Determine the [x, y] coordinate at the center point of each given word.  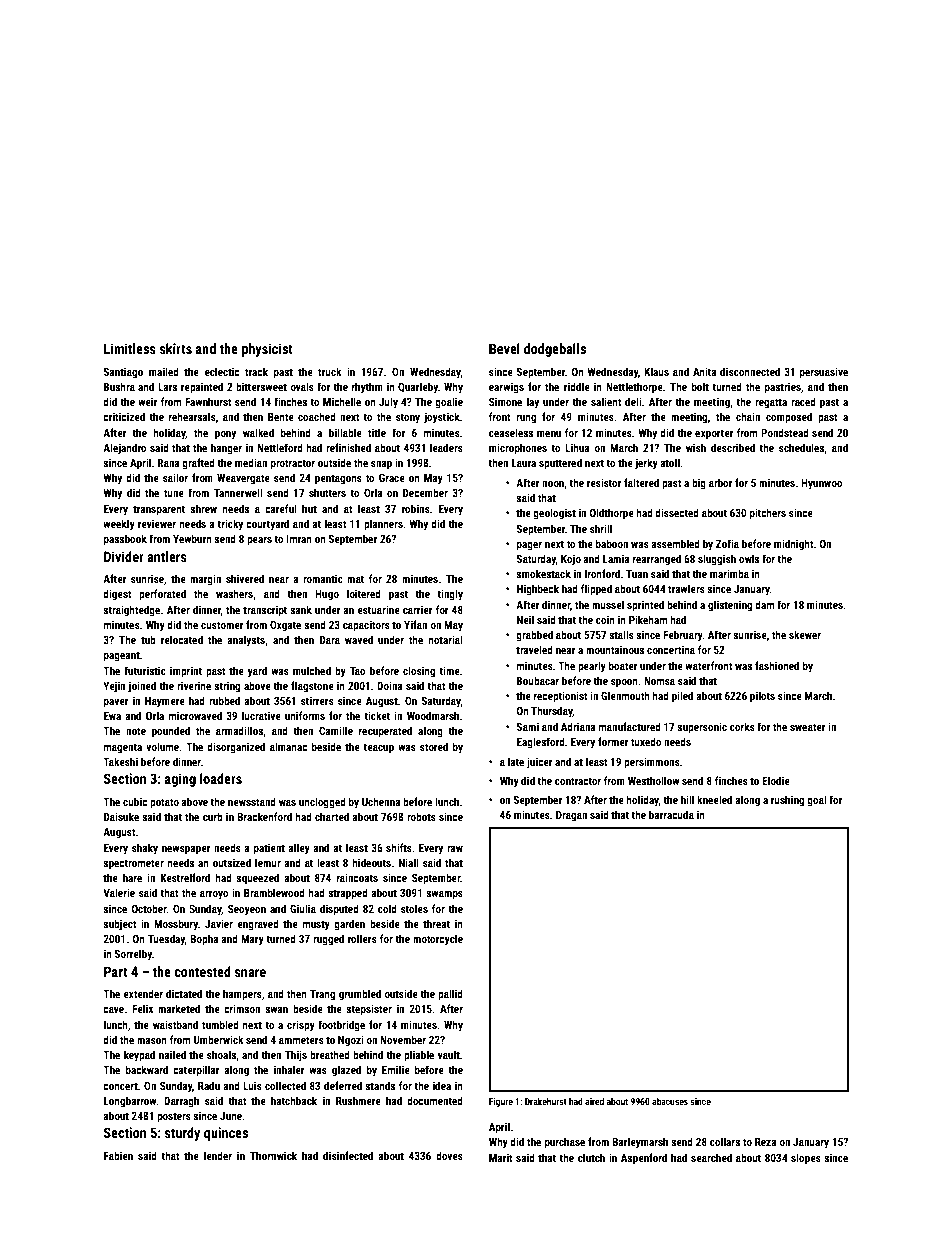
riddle [577, 386]
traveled [534, 649]
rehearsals [192, 416]
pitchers [768, 514]
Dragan [571, 816]
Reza [766, 1142]
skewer [805, 634]
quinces [226, 1134]
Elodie [776, 780]
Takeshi [120, 761]
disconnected [750, 371]
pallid [450, 995]
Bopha [204, 940]
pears [259, 541]
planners [383, 525]
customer [222, 625]
